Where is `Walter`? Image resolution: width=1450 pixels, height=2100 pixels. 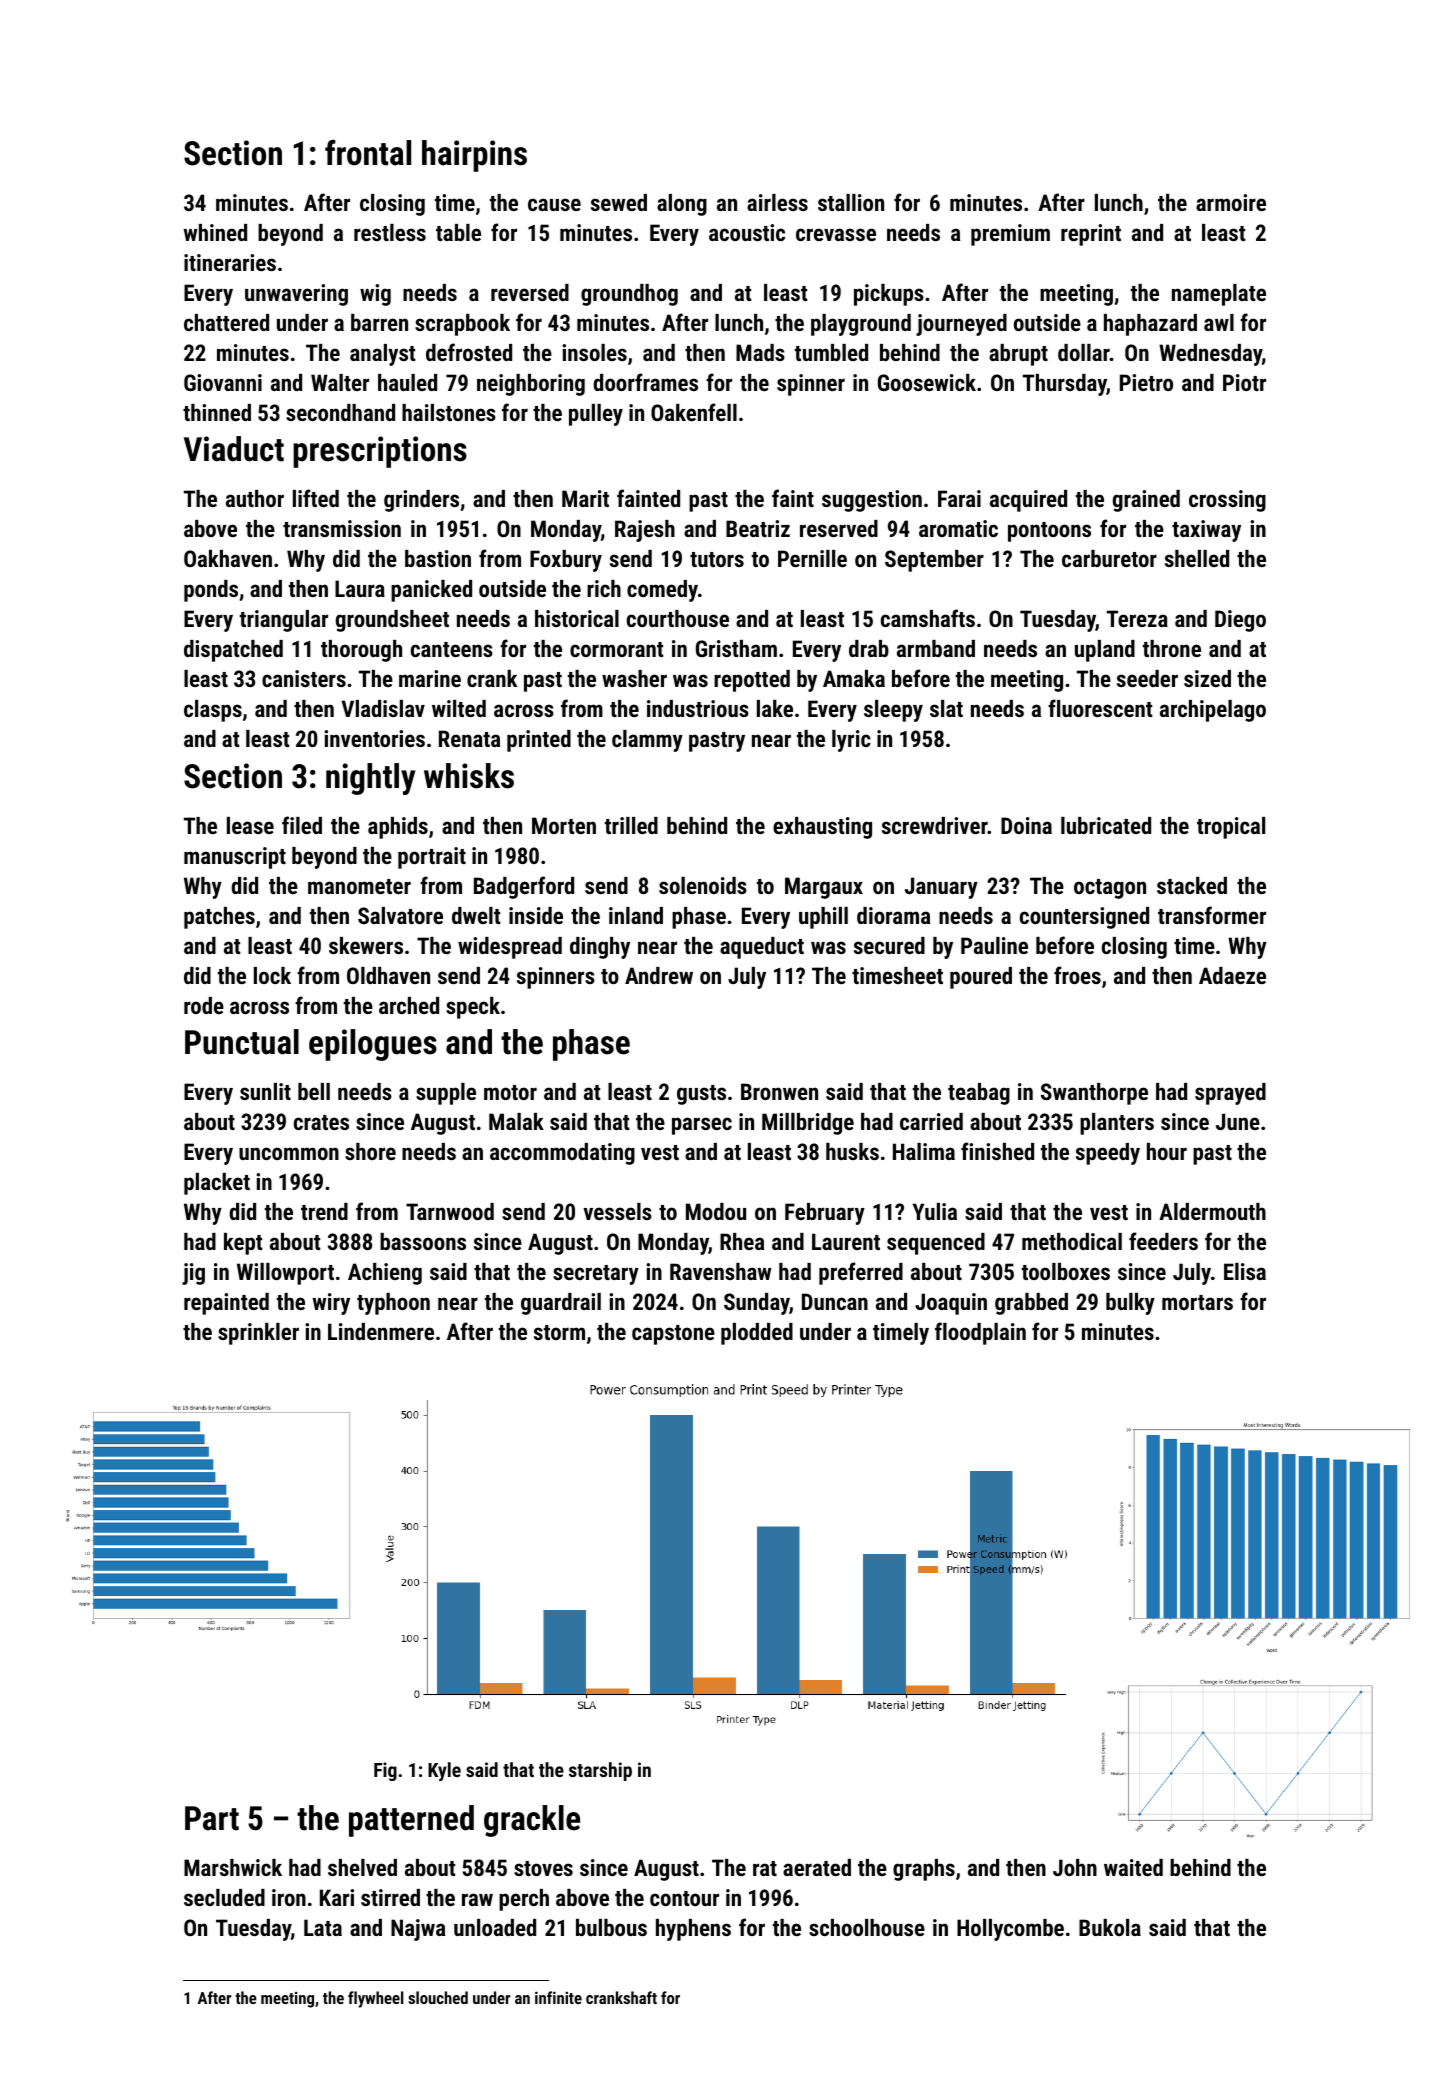 Walter is located at coordinates (340, 382).
